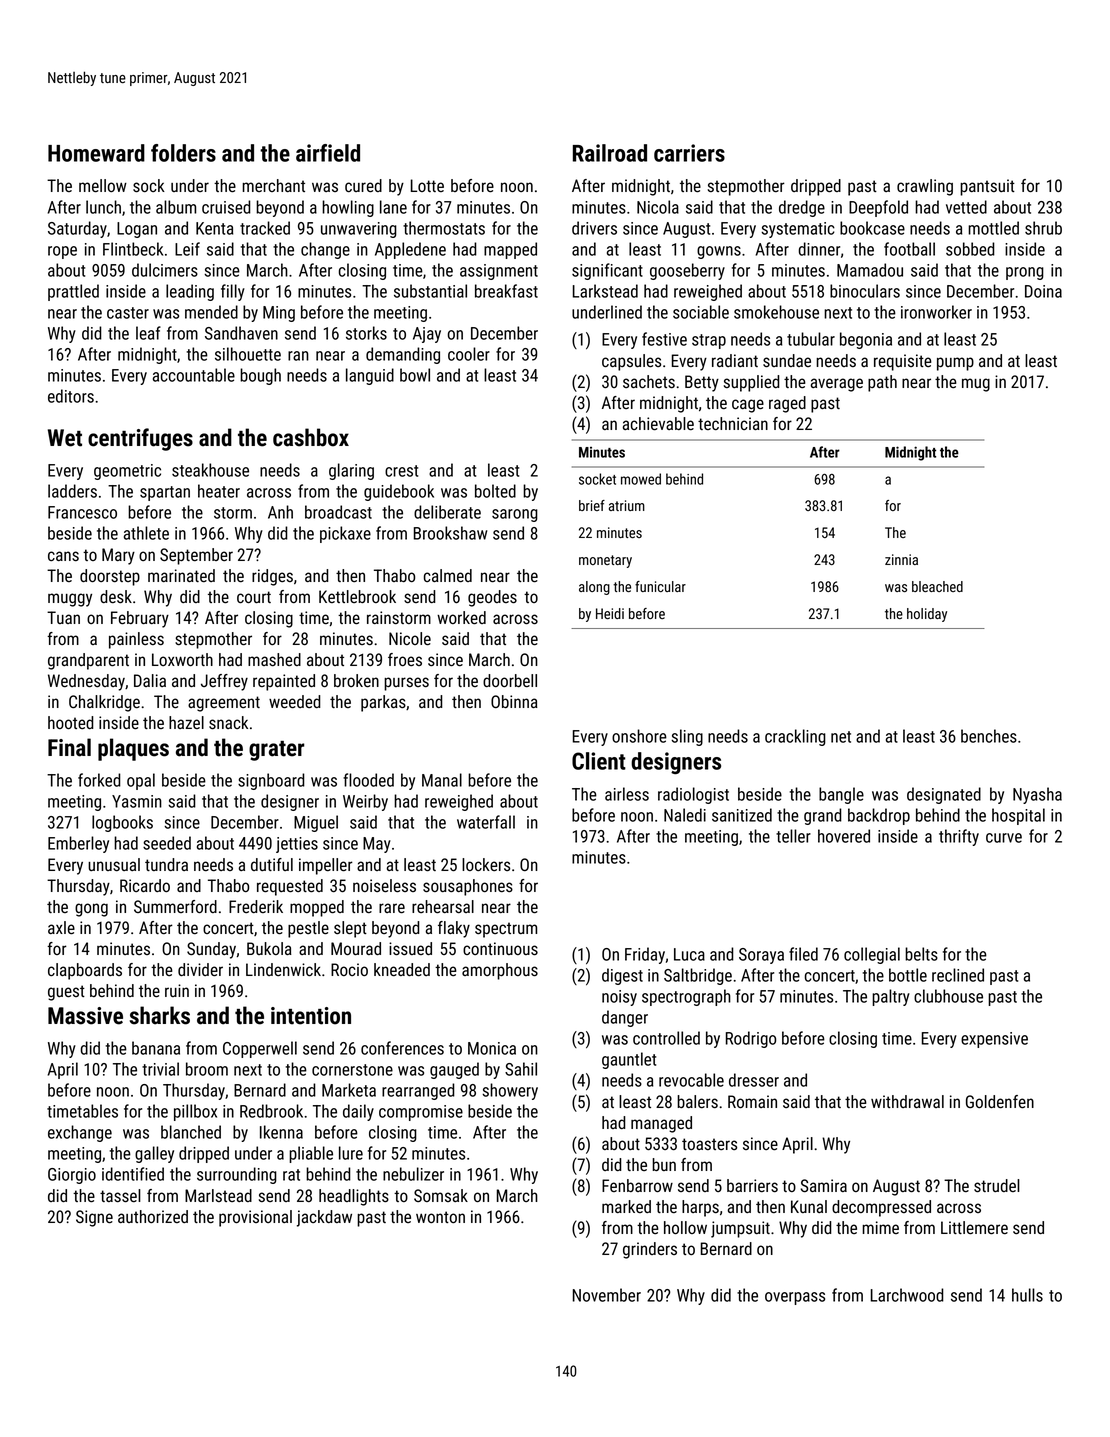  Describe the element at coordinates (754, 1080) in the screenshot. I see `dresser` at that location.
